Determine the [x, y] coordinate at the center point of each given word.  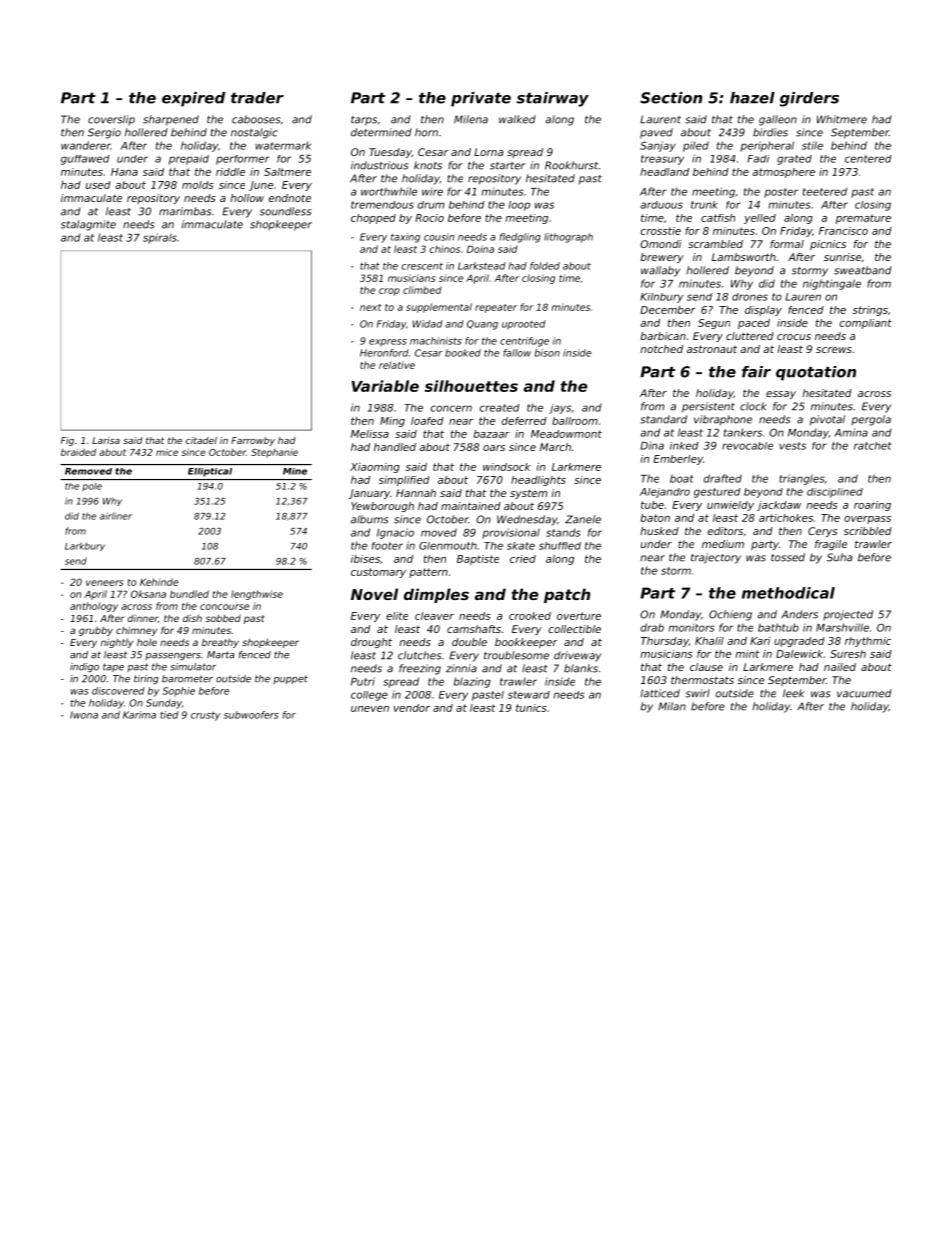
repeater [496, 308]
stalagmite [88, 225]
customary [378, 573]
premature [863, 219]
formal [787, 244]
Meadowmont [566, 434]
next [371, 307]
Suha [839, 557]
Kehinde [159, 582]
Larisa [106, 440]
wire [432, 191]
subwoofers [251, 715]
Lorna [488, 152]
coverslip [111, 120]
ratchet [873, 446]
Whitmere [842, 119]
